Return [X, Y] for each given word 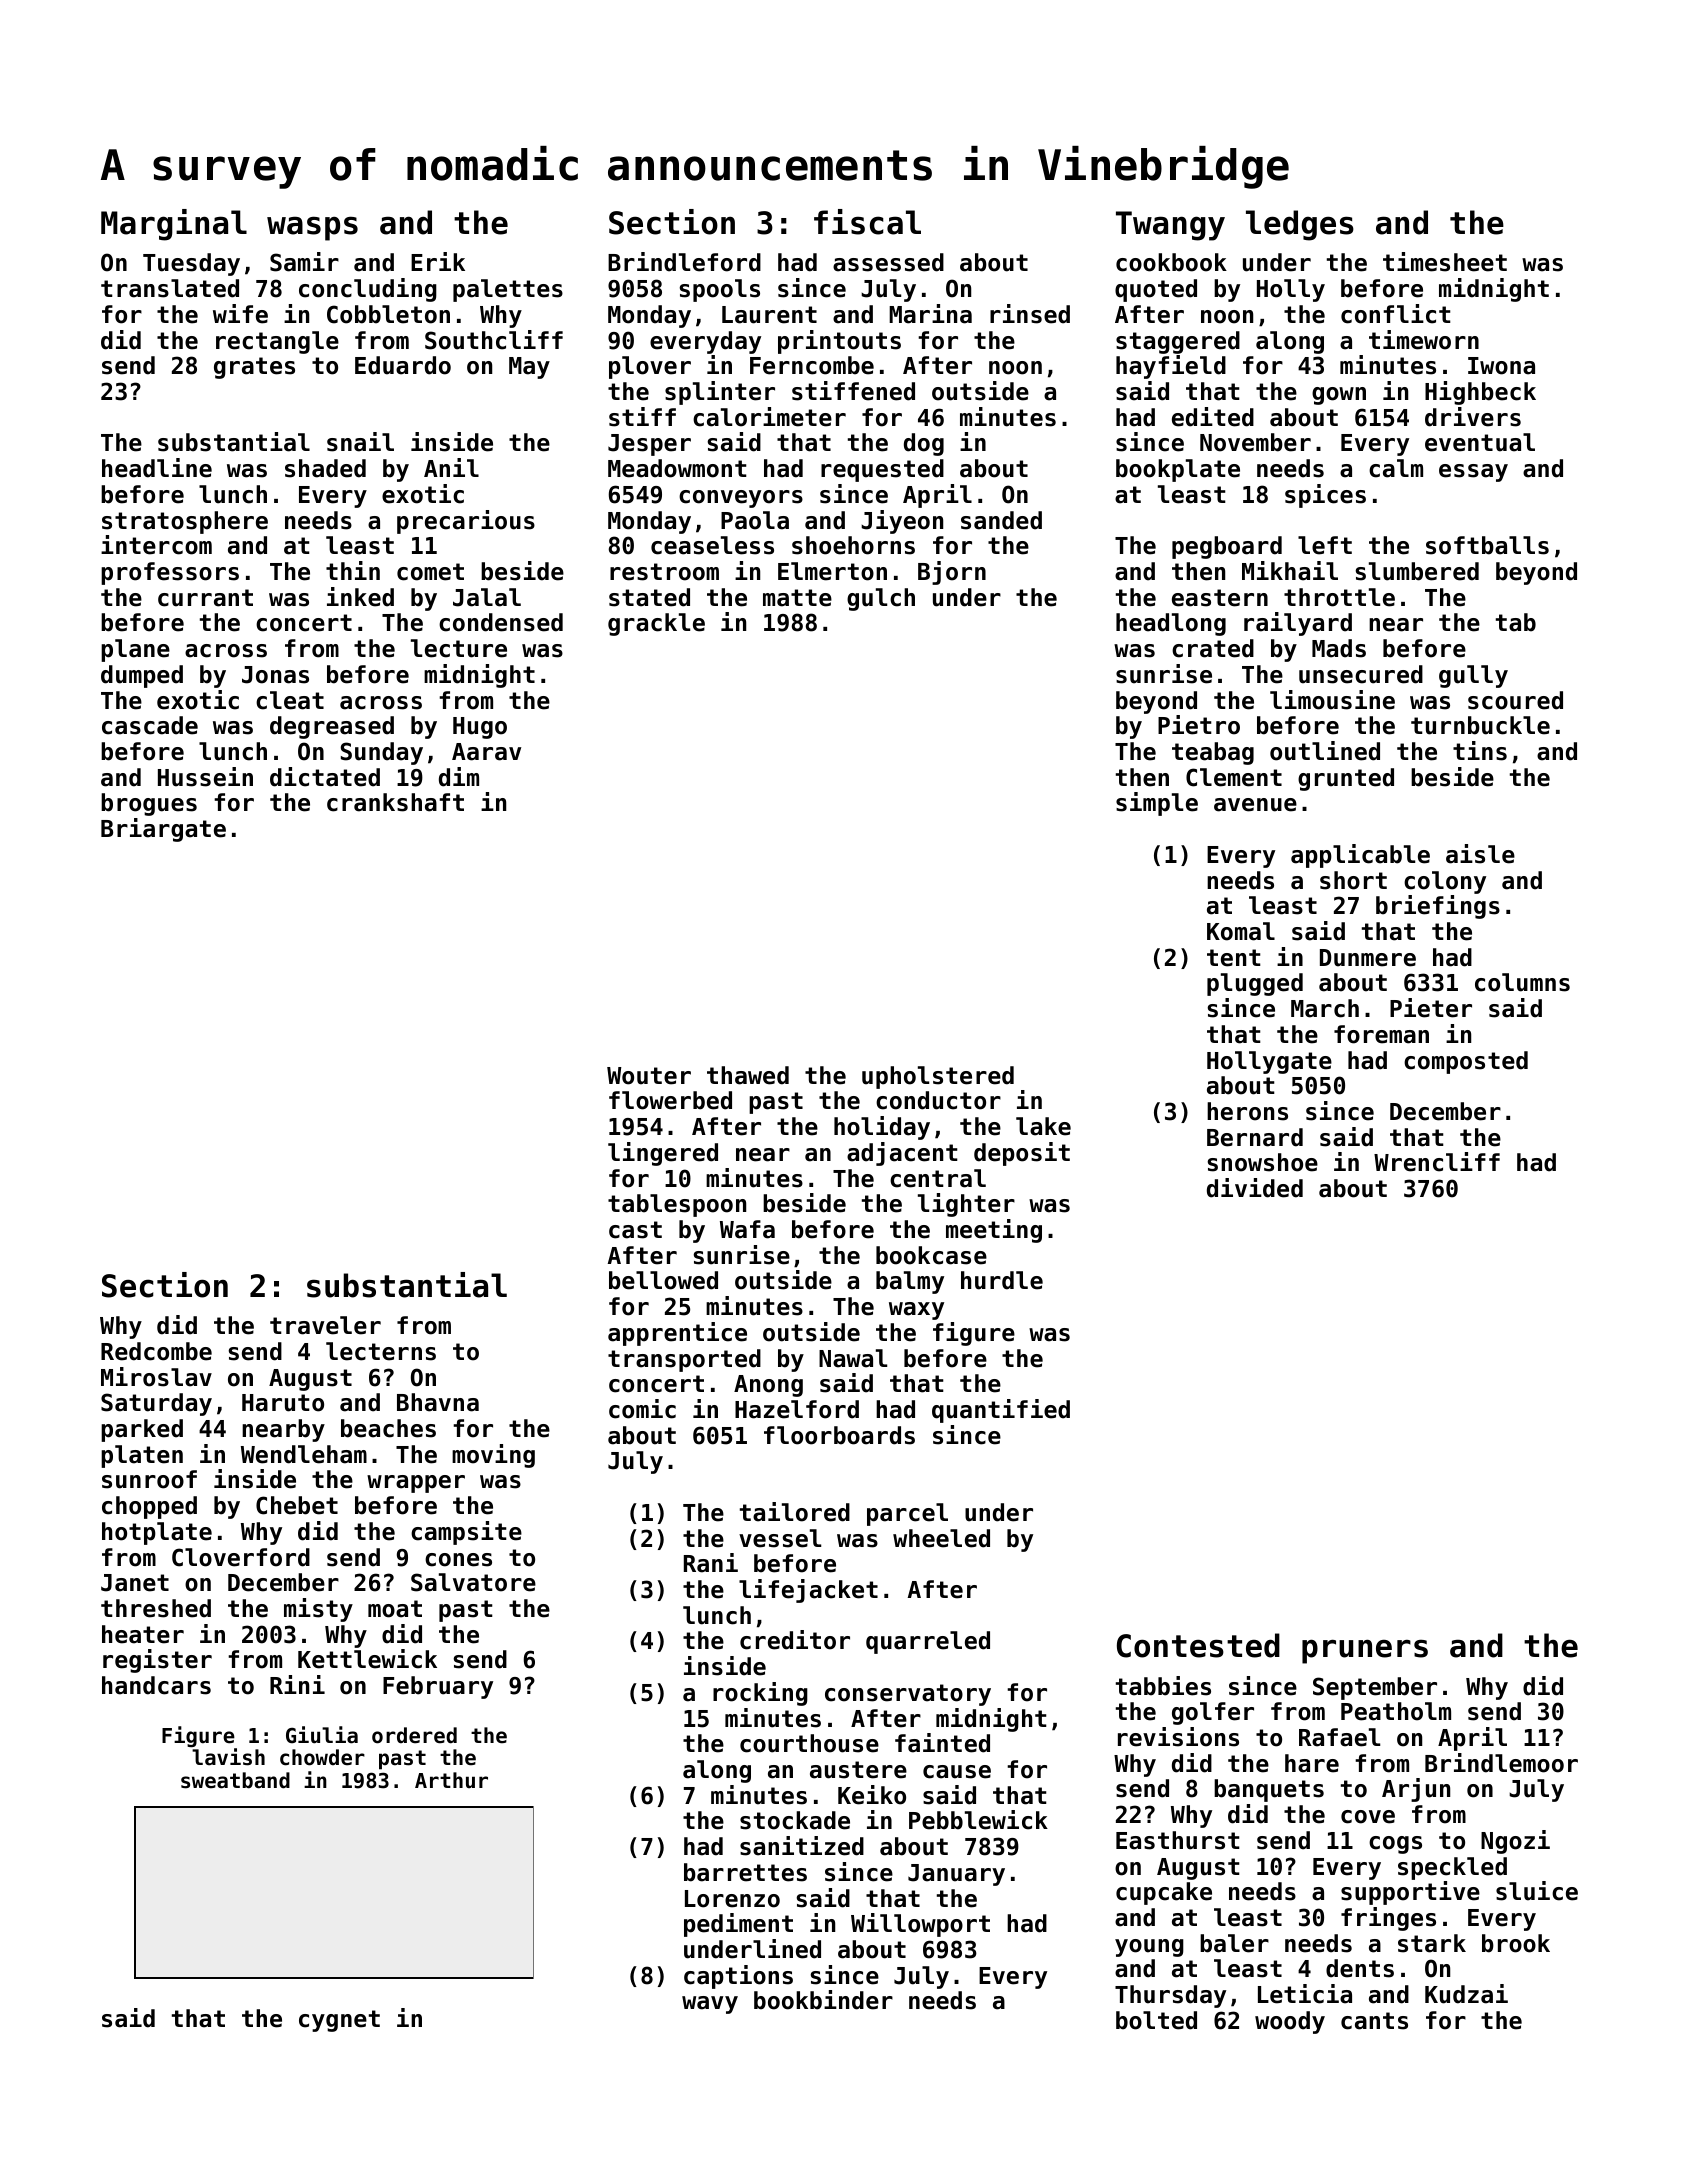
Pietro [1199, 725]
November [1255, 442]
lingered [663, 1154]
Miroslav [156, 1377]
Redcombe [156, 1351]
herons [1247, 1111]
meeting [994, 1231]
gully [1473, 676]
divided [1255, 1188]
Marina [930, 314]
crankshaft [395, 802]
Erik [438, 261]
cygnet [339, 2021]
